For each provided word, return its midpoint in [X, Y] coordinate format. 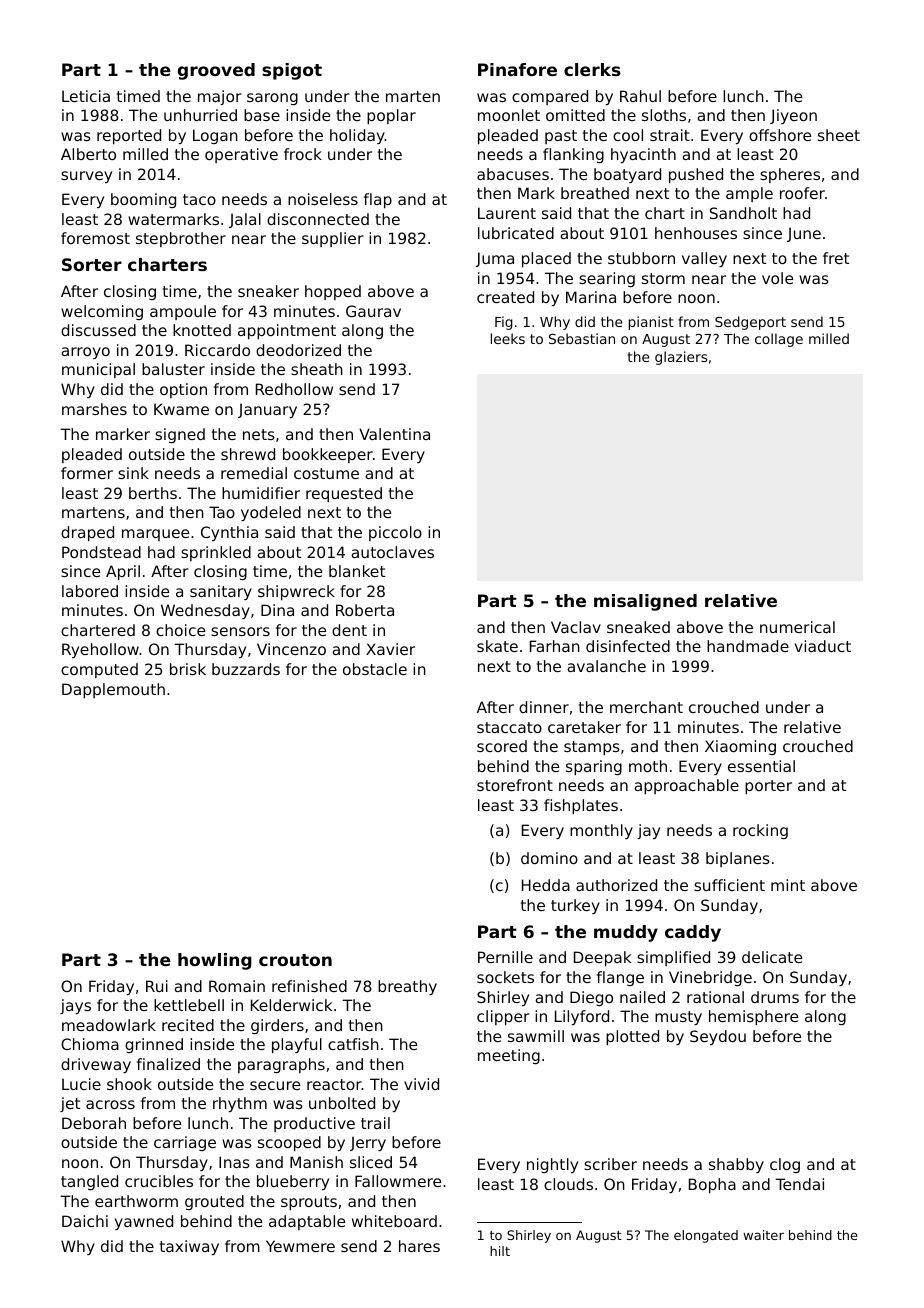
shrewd [248, 454]
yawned [144, 1222]
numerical [797, 627]
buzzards [246, 669]
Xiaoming [740, 747]
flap [378, 200]
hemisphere [753, 1017]
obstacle [375, 669]
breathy [407, 987]
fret [836, 258]
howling [215, 961]
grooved [216, 71]
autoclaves [392, 552]
